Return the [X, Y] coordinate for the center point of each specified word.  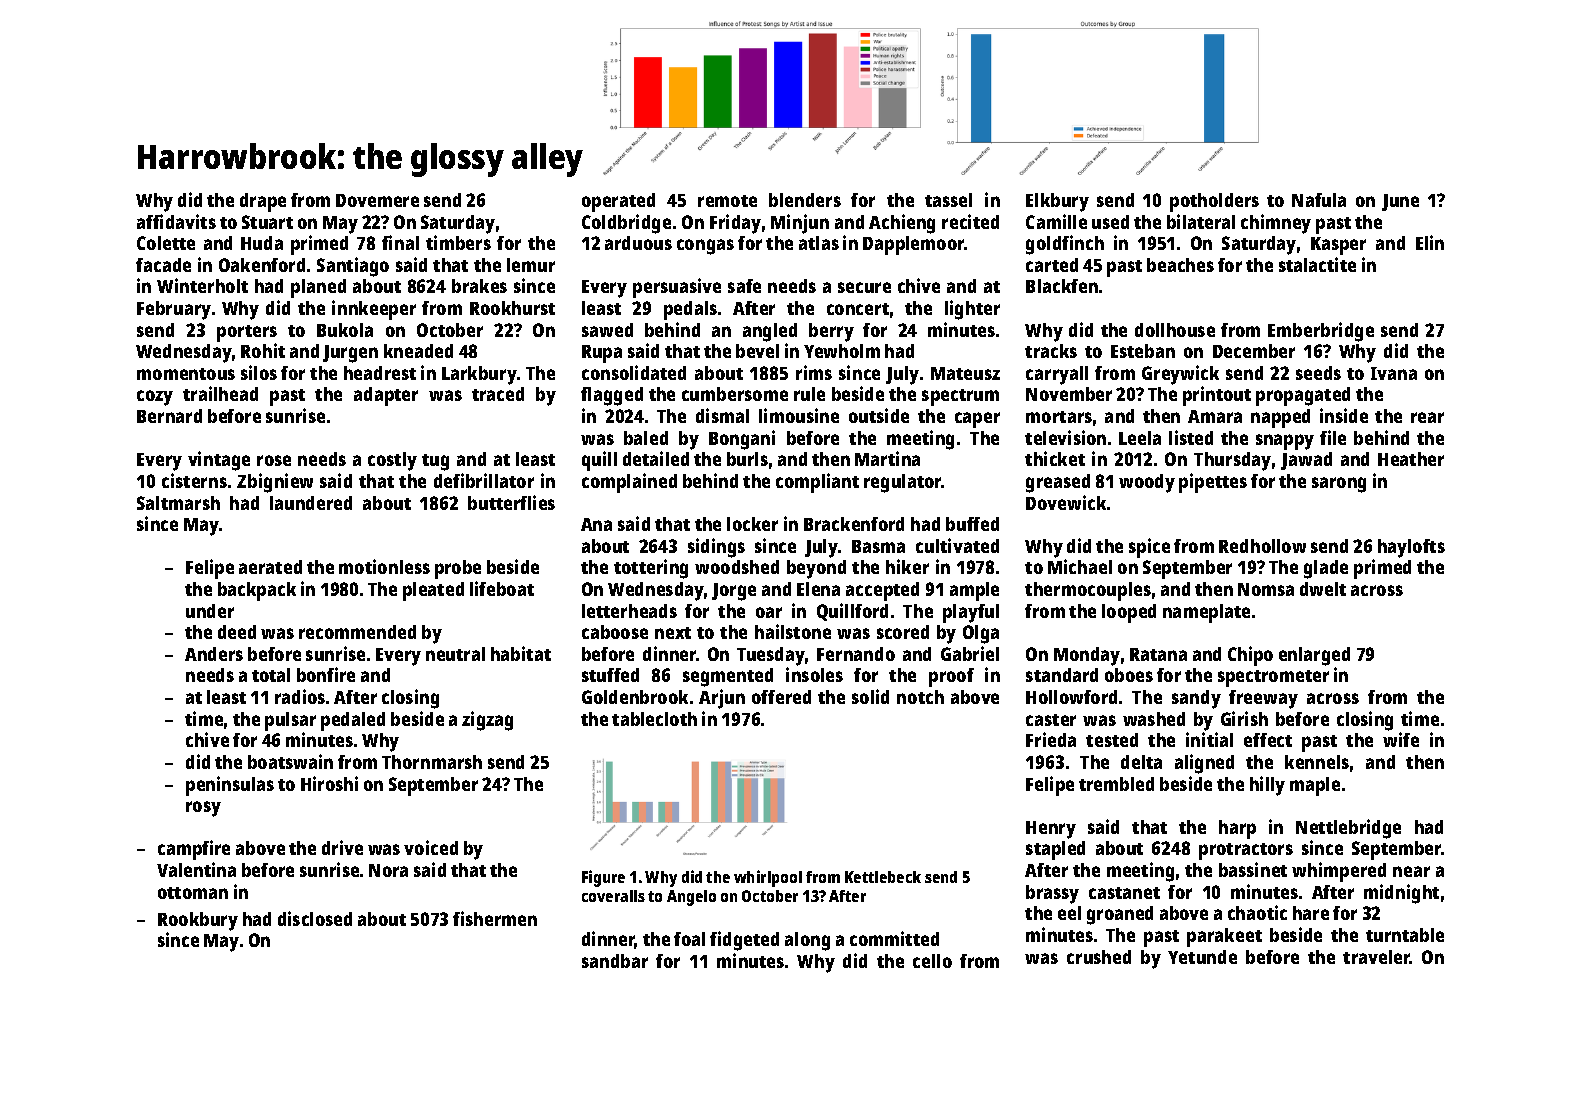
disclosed [315, 918]
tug [435, 462]
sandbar [615, 961]
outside [879, 415]
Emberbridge [1321, 332]
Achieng [902, 224]
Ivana [1394, 373]
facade [163, 265]
